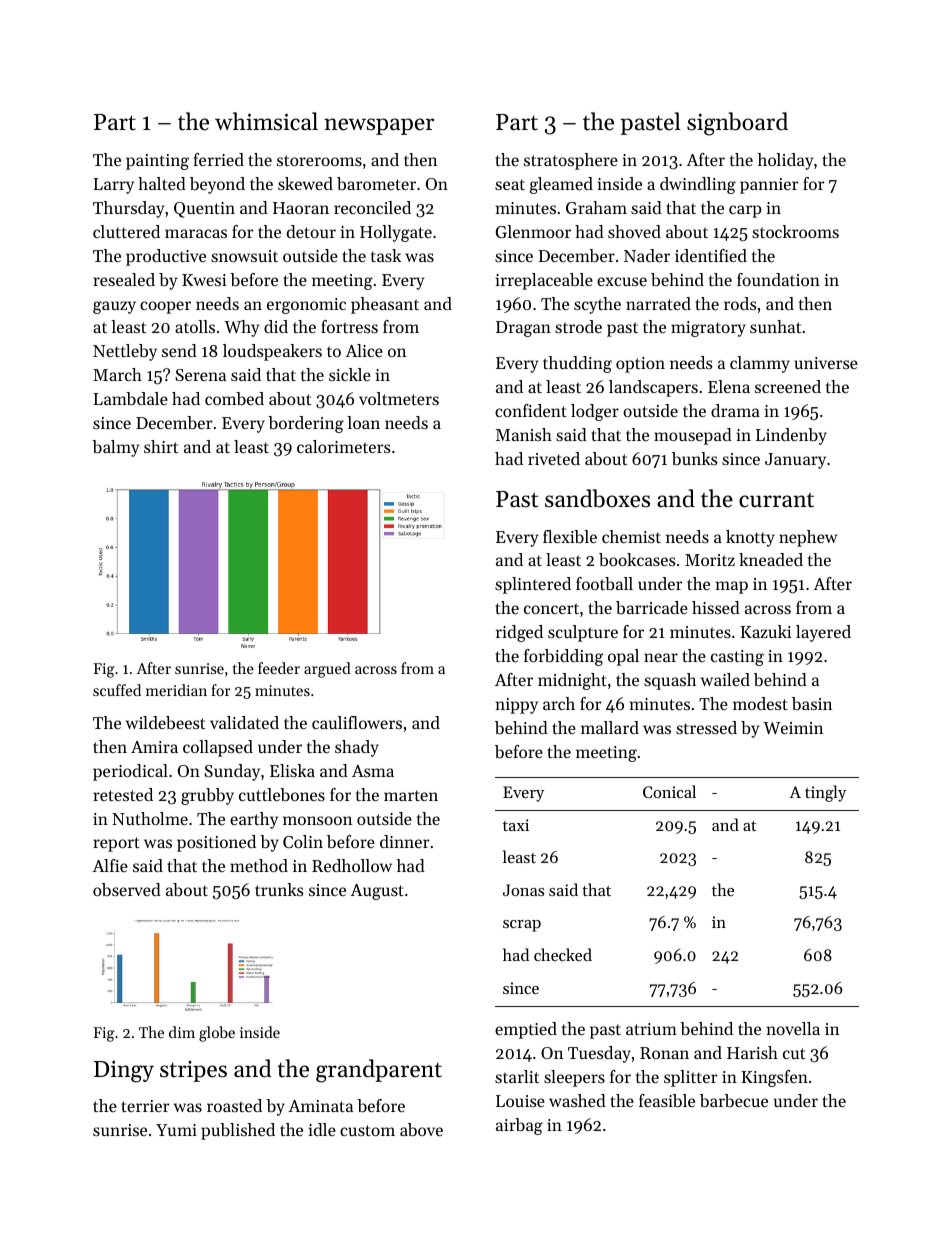  Describe the element at coordinates (563, 954) in the screenshot. I see `checked` at that location.
